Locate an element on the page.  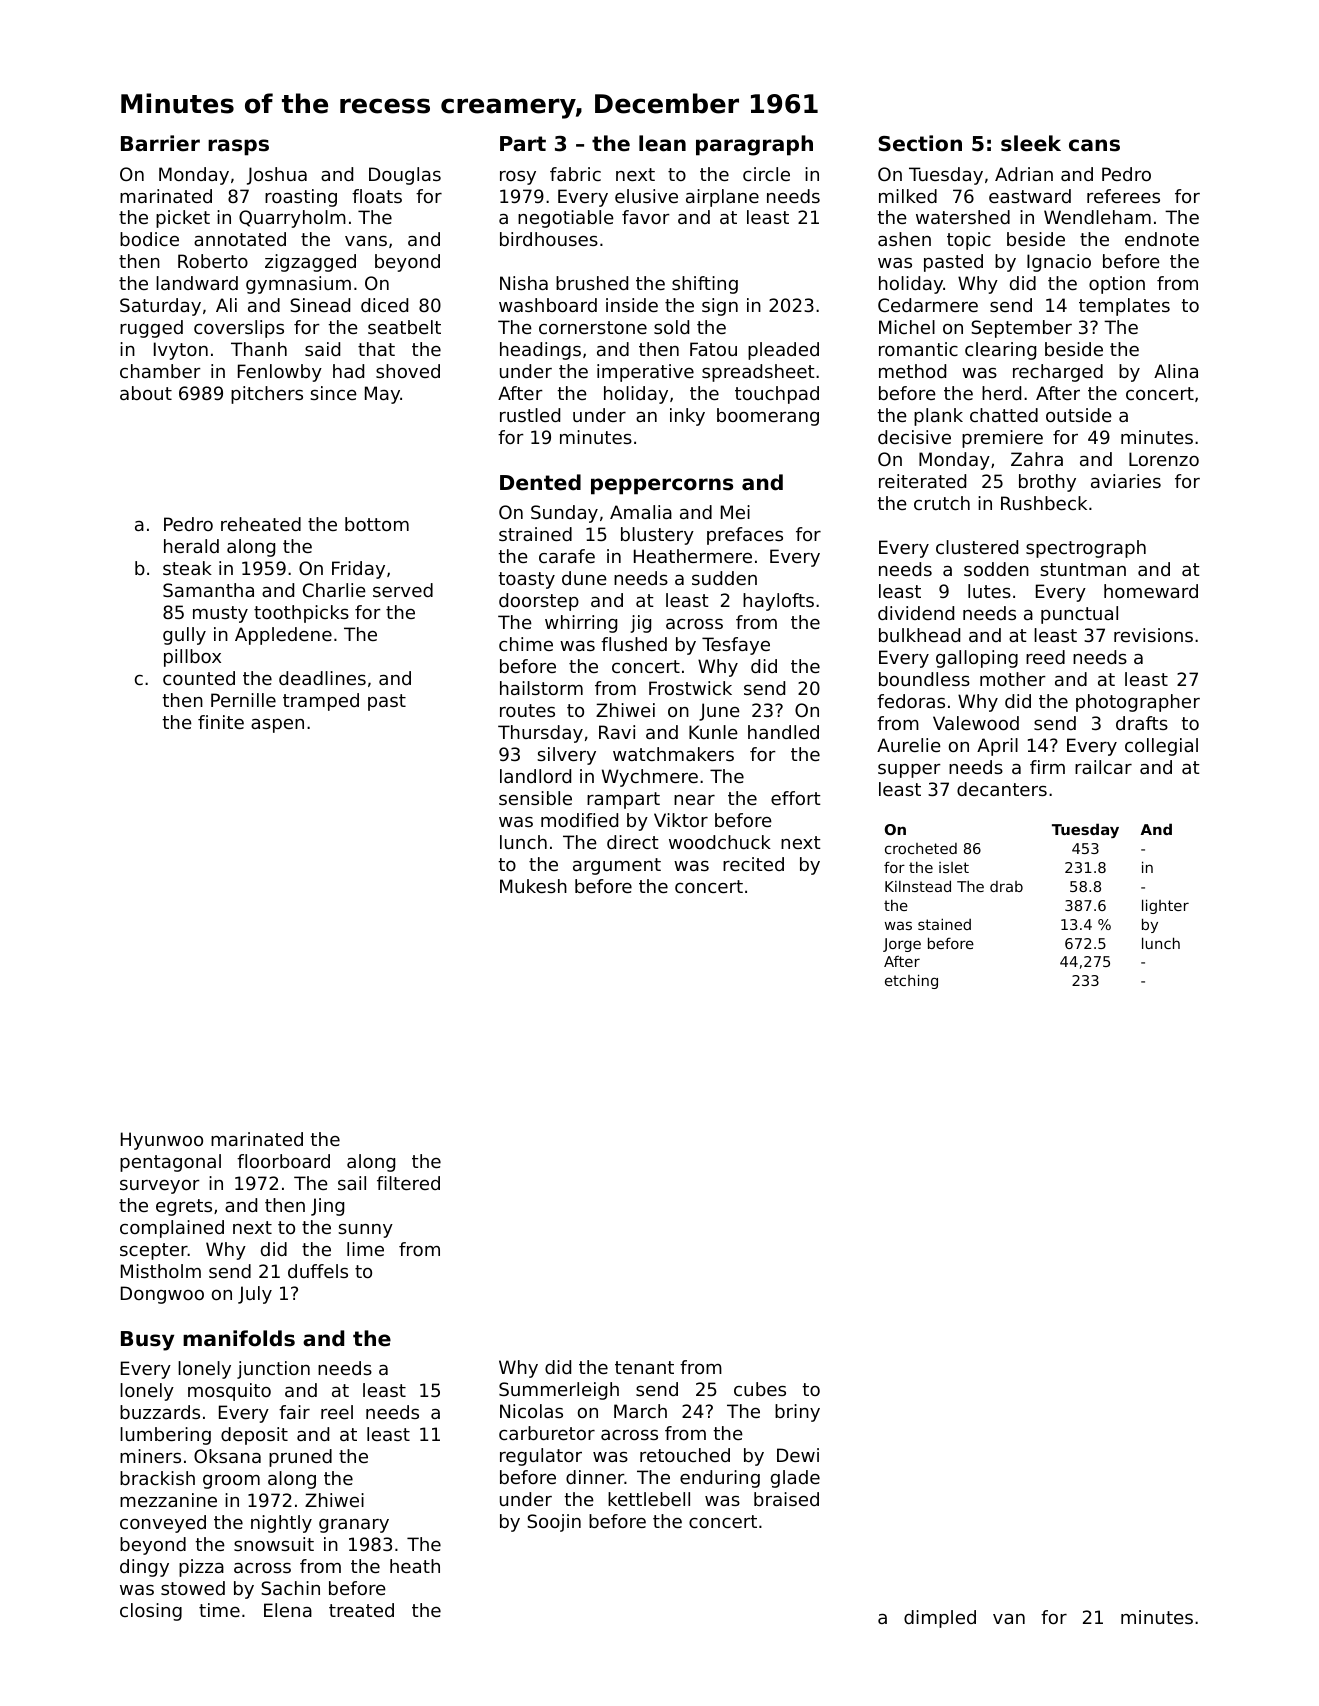
tenant is located at coordinates (644, 1367).
